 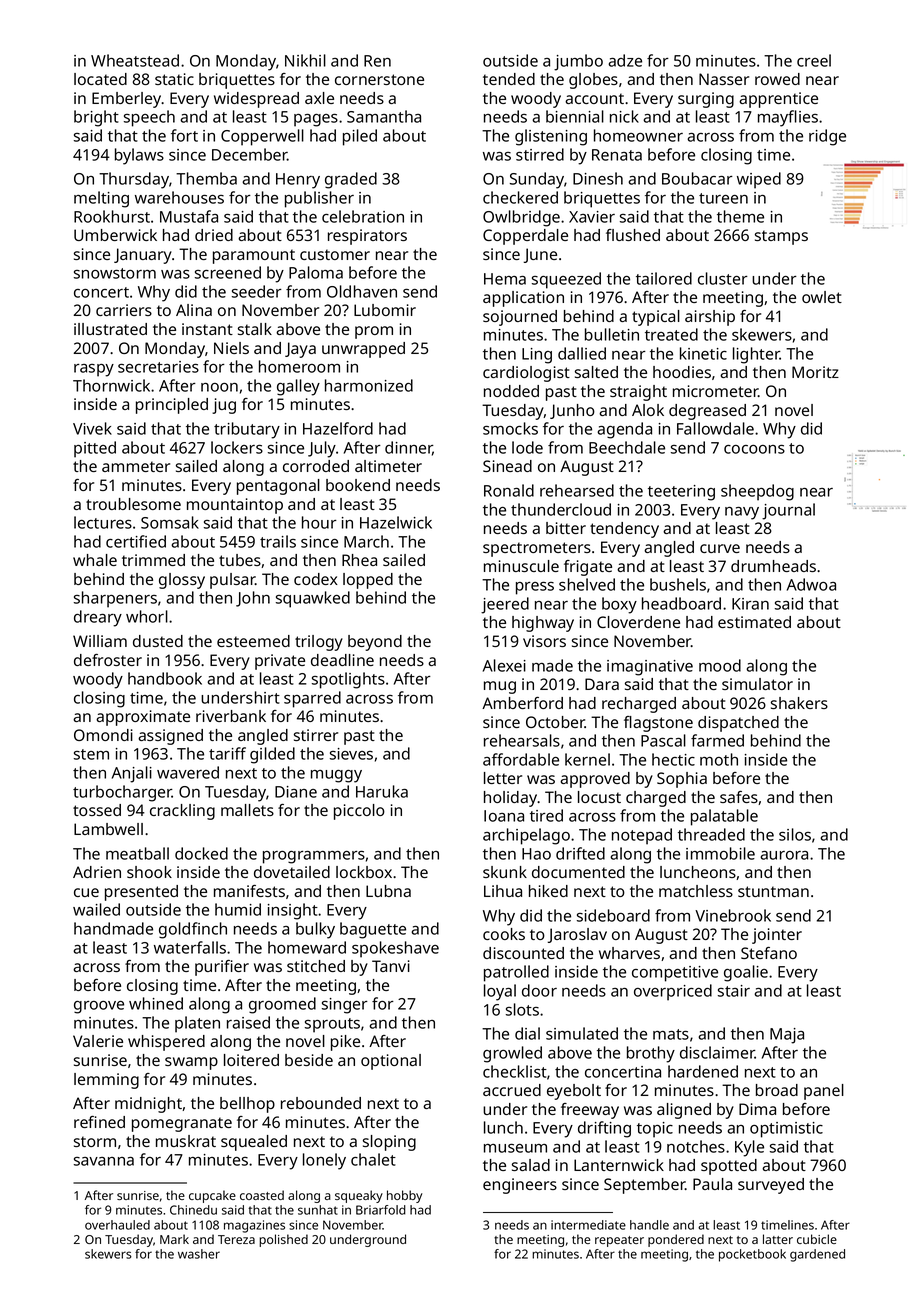 What do you see at coordinates (572, 411) in the screenshot?
I see `Junho` at bounding box center [572, 411].
